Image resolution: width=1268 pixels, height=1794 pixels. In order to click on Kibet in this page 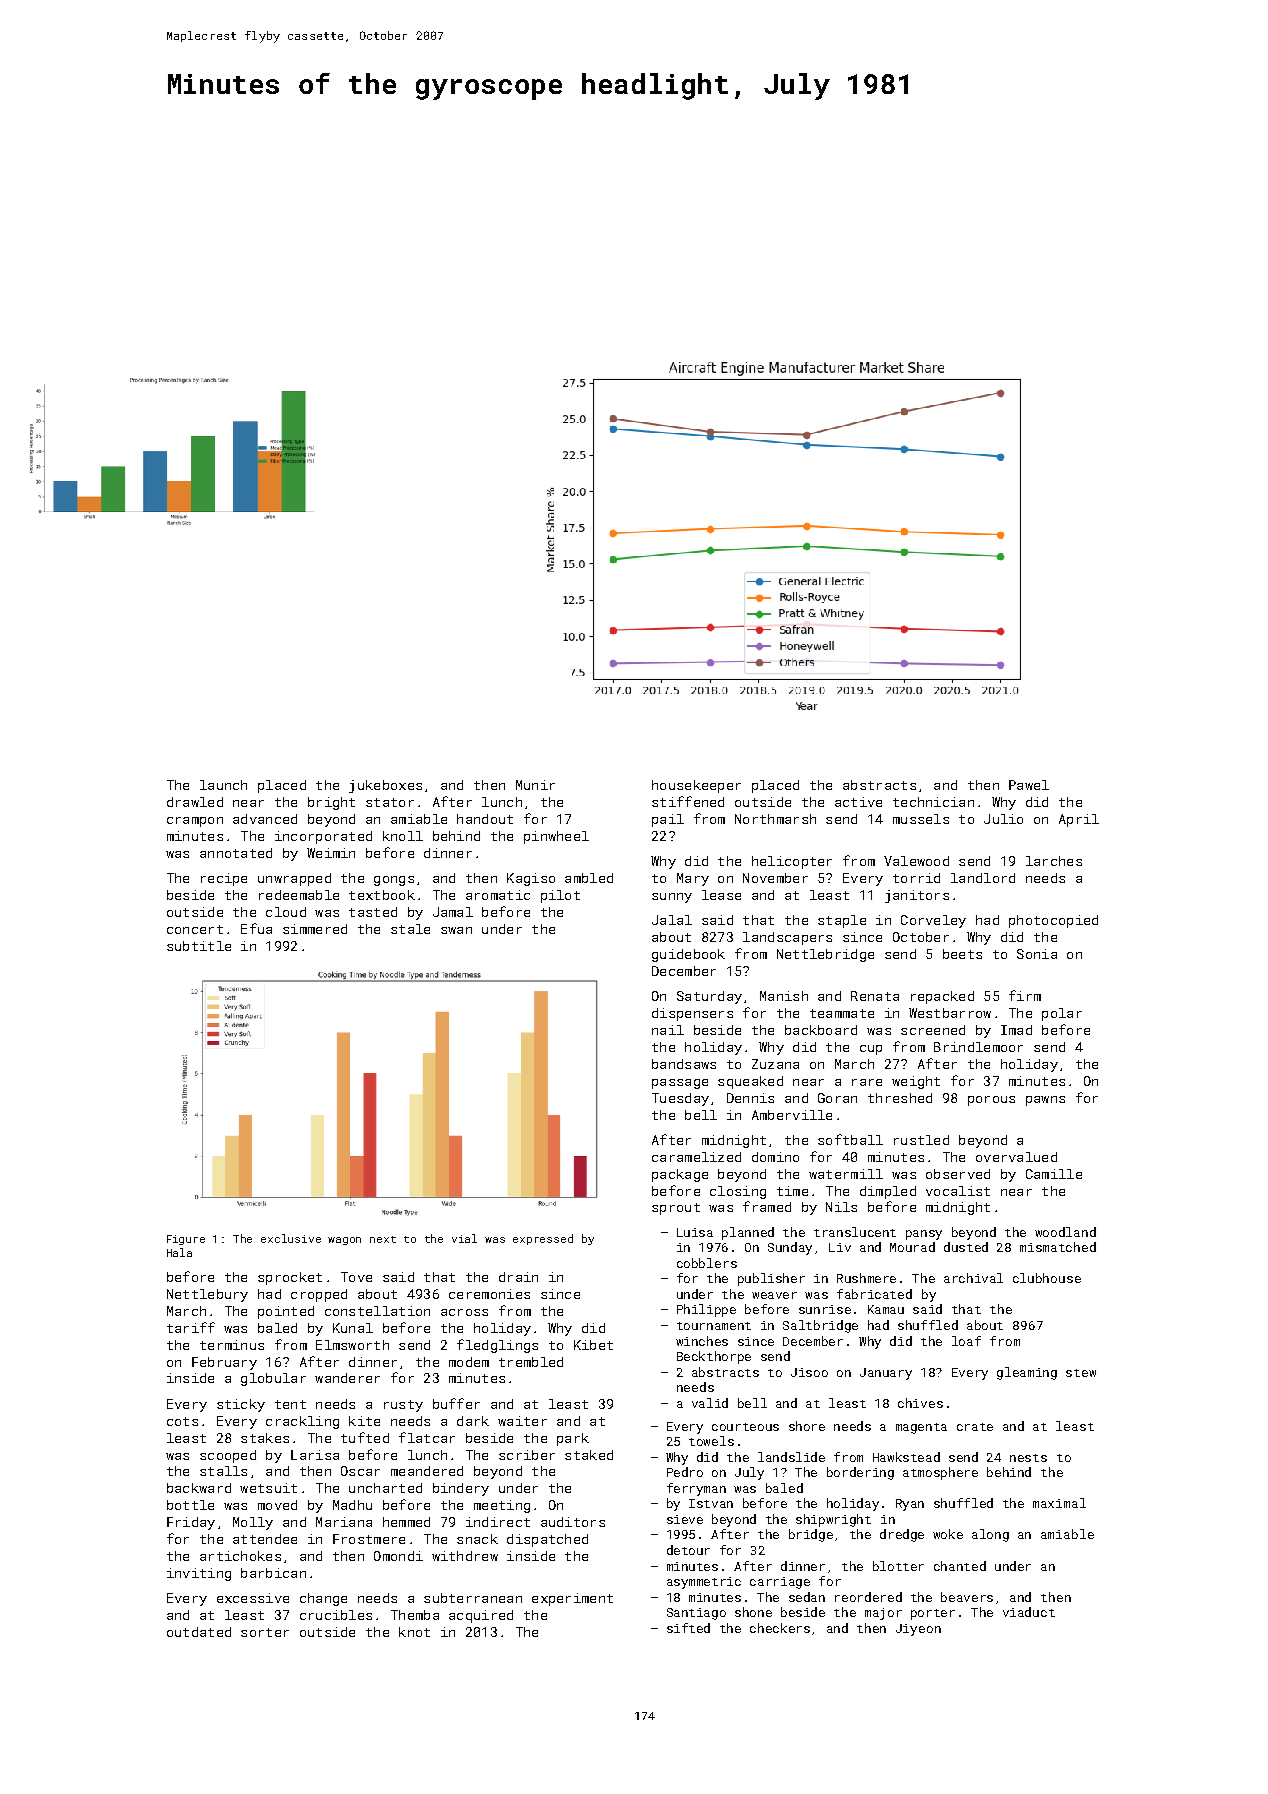, I will do `click(593, 1345)`.
